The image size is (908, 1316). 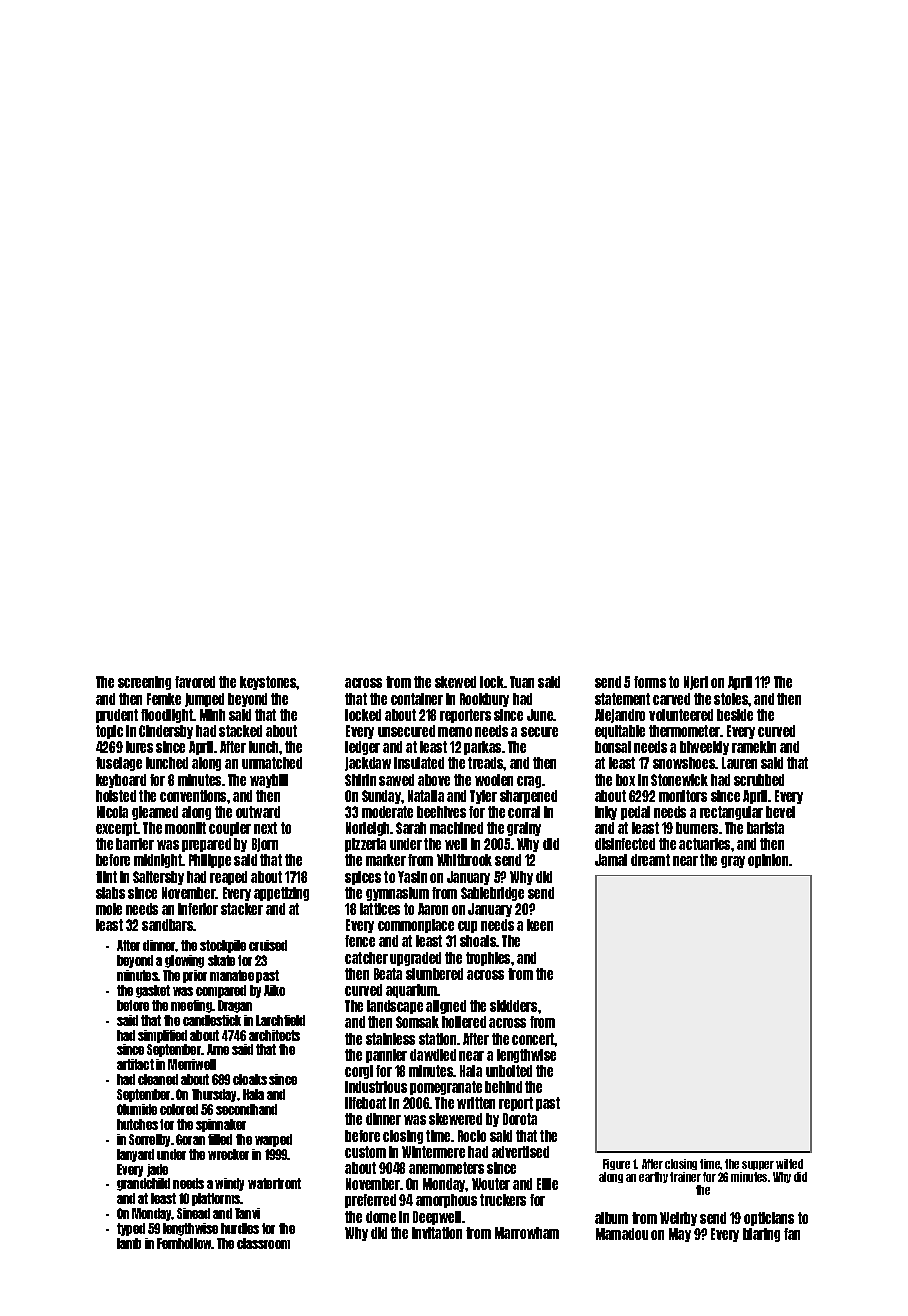 I want to click on outward, so click(x=258, y=812).
